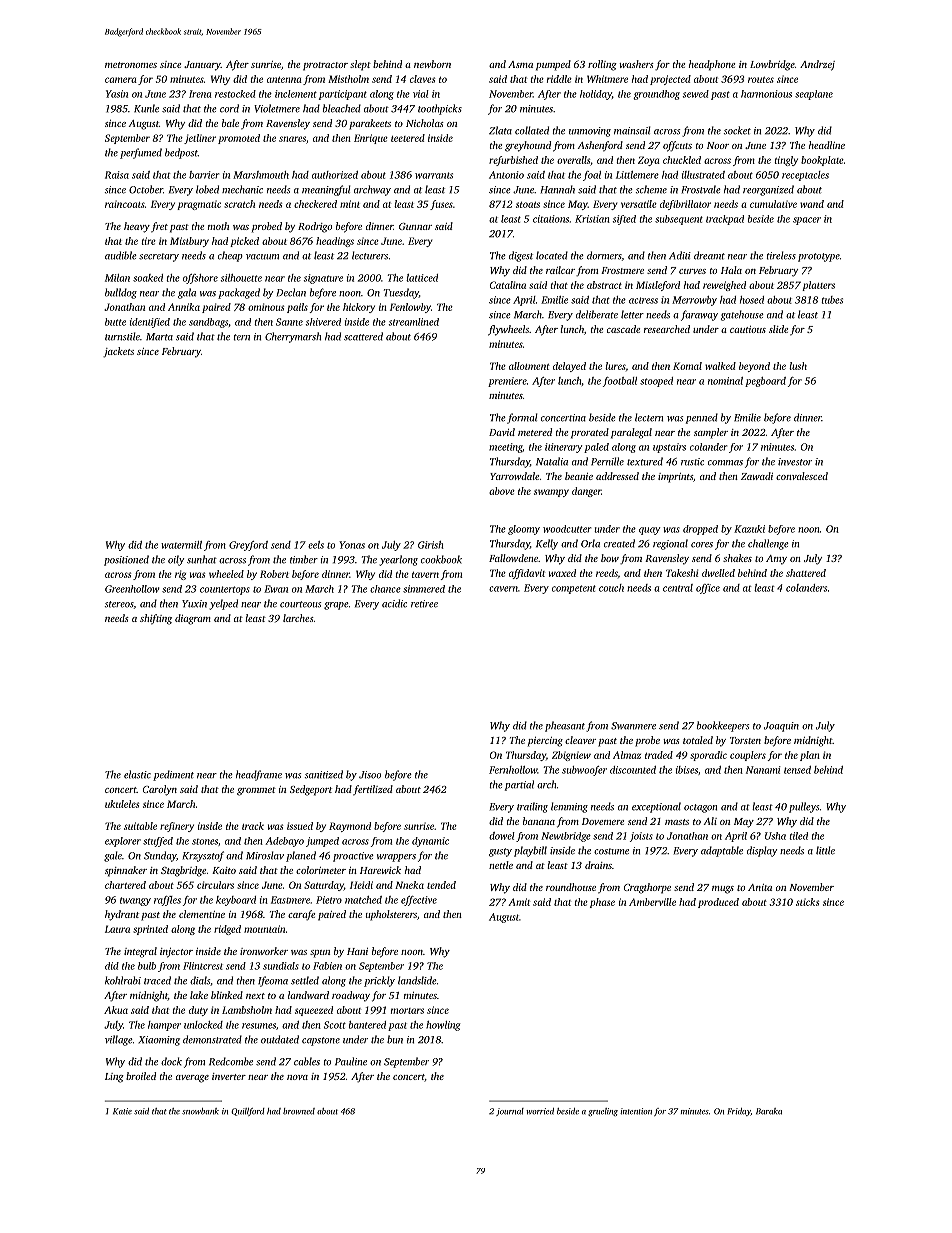 The image size is (952, 1233). What do you see at coordinates (292, 139) in the page?
I see `snares` at bounding box center [292, 139].
